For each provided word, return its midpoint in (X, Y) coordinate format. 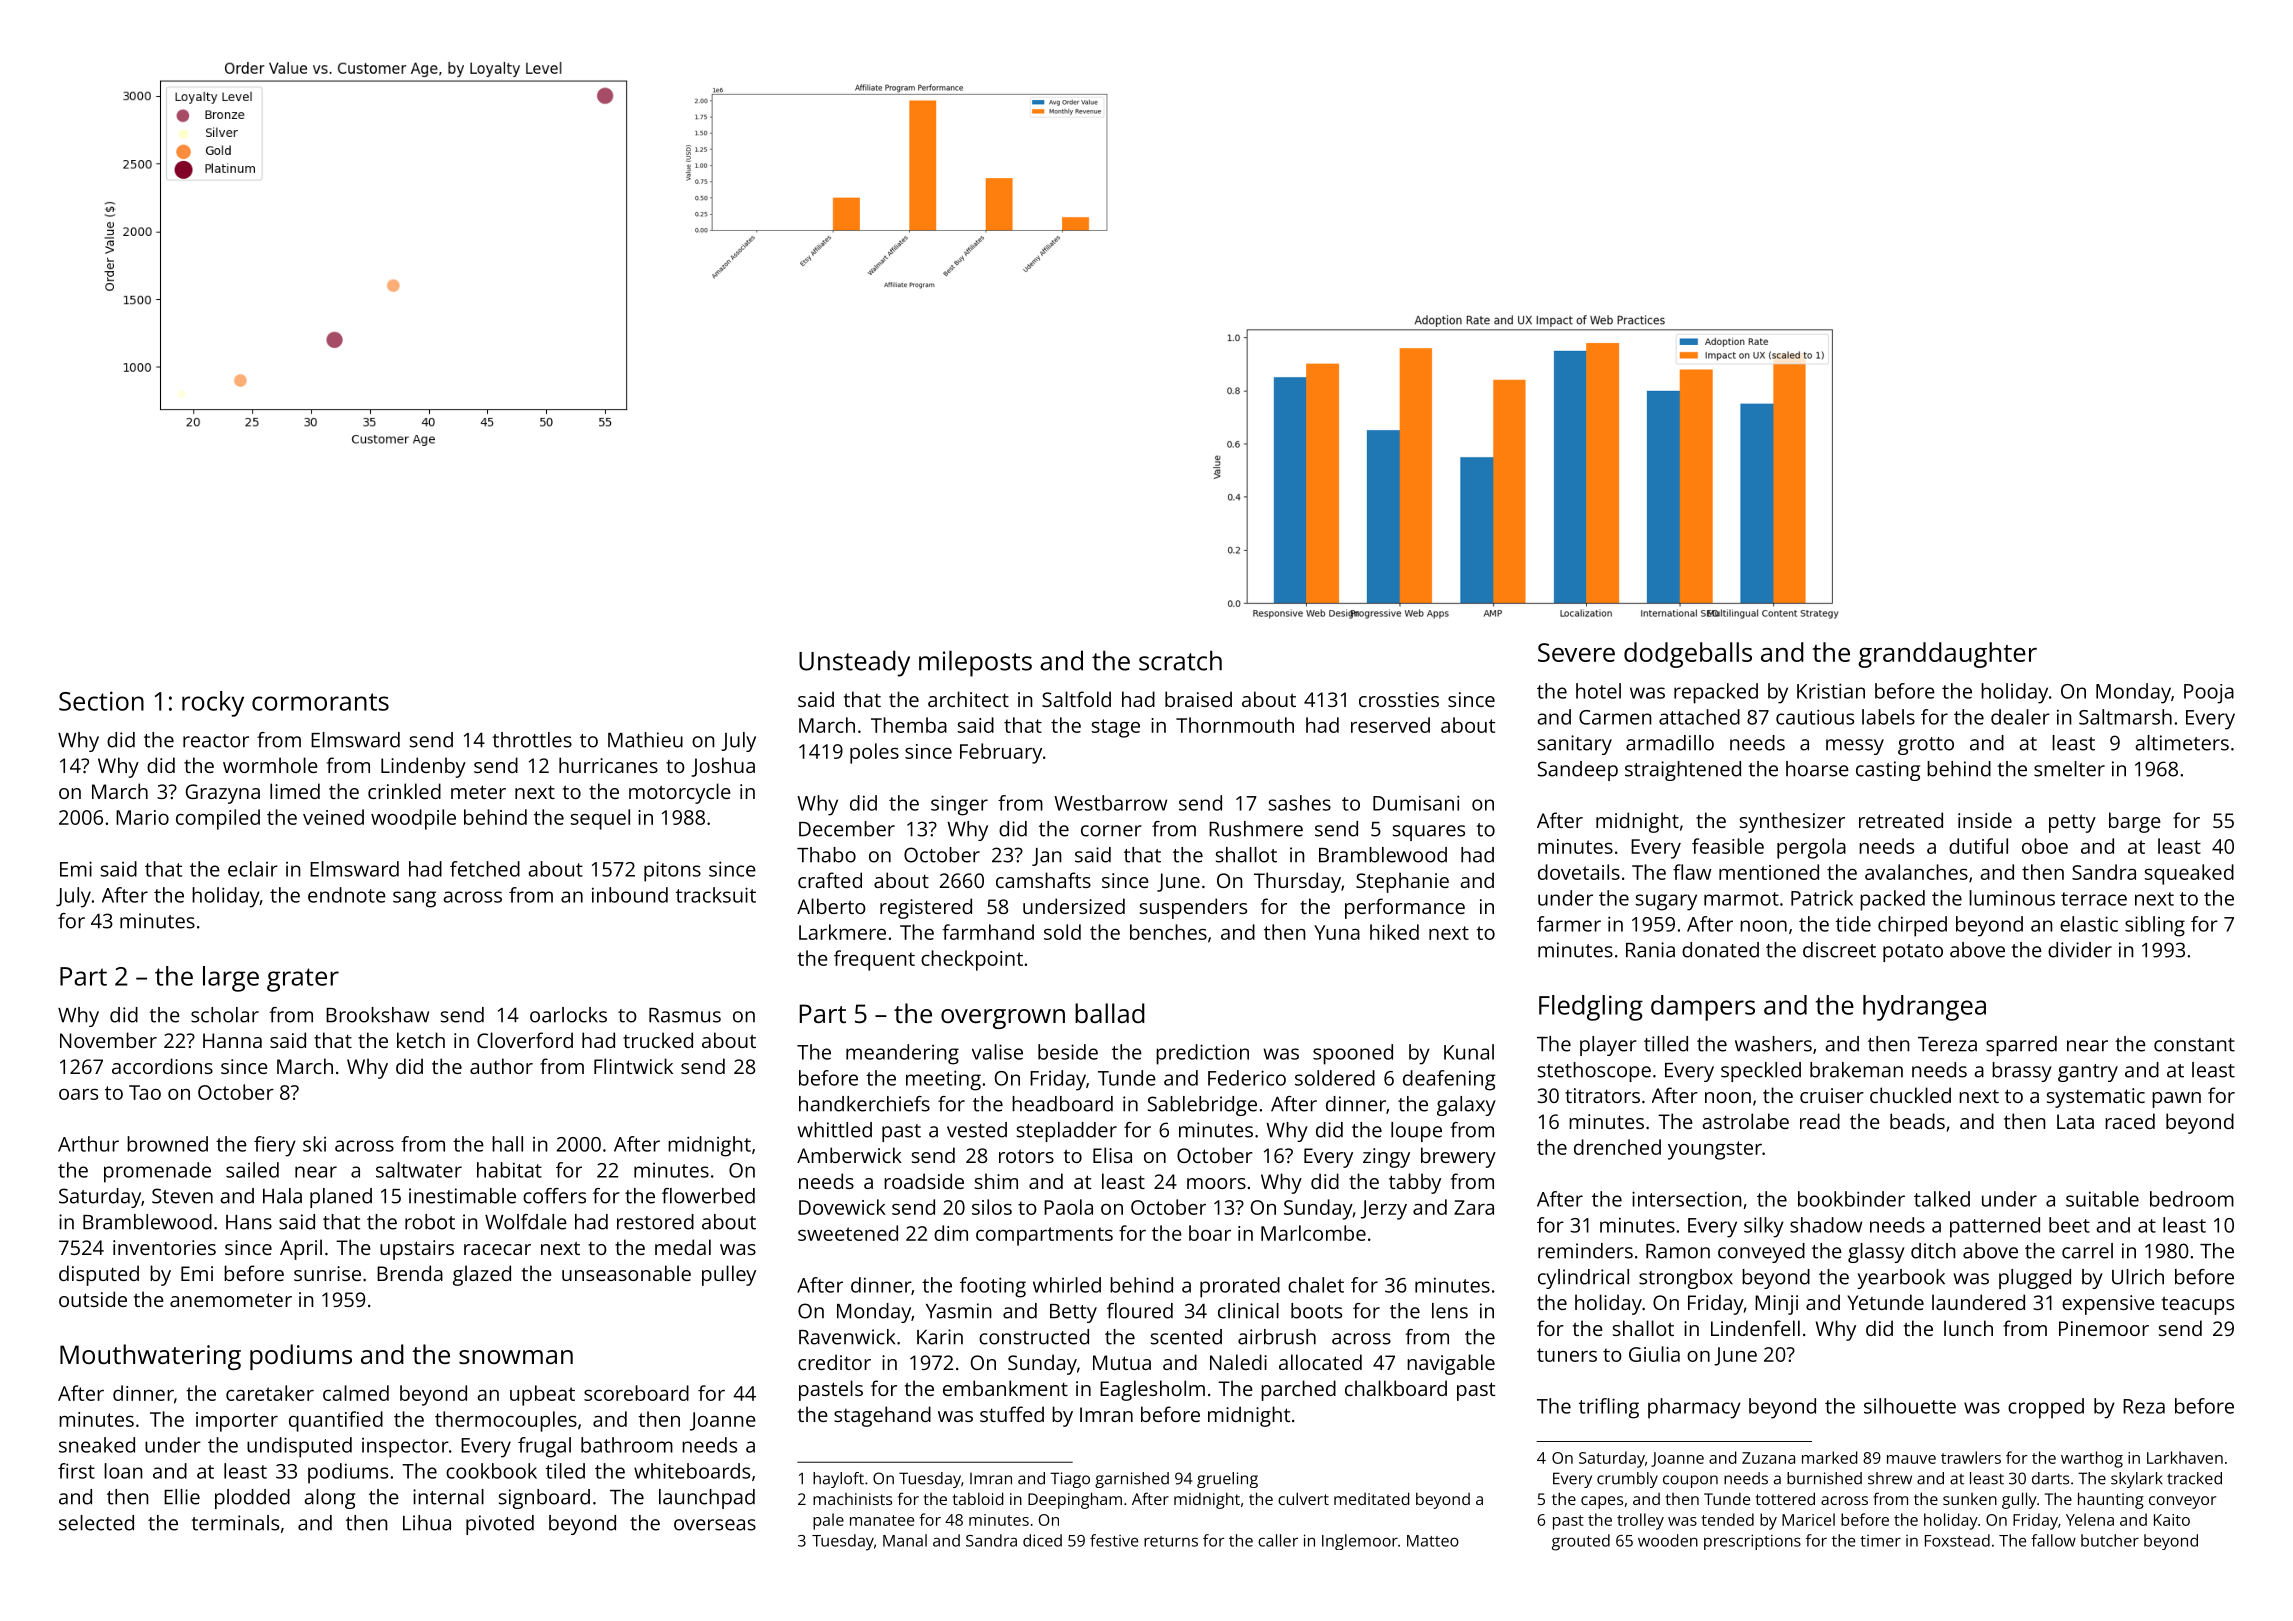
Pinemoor (2104, 1328)
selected (96, 1523)
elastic (2089, 924)
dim (951, 1233)
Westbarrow (1110, 803)
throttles (532, 740)
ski (314, 1144)
